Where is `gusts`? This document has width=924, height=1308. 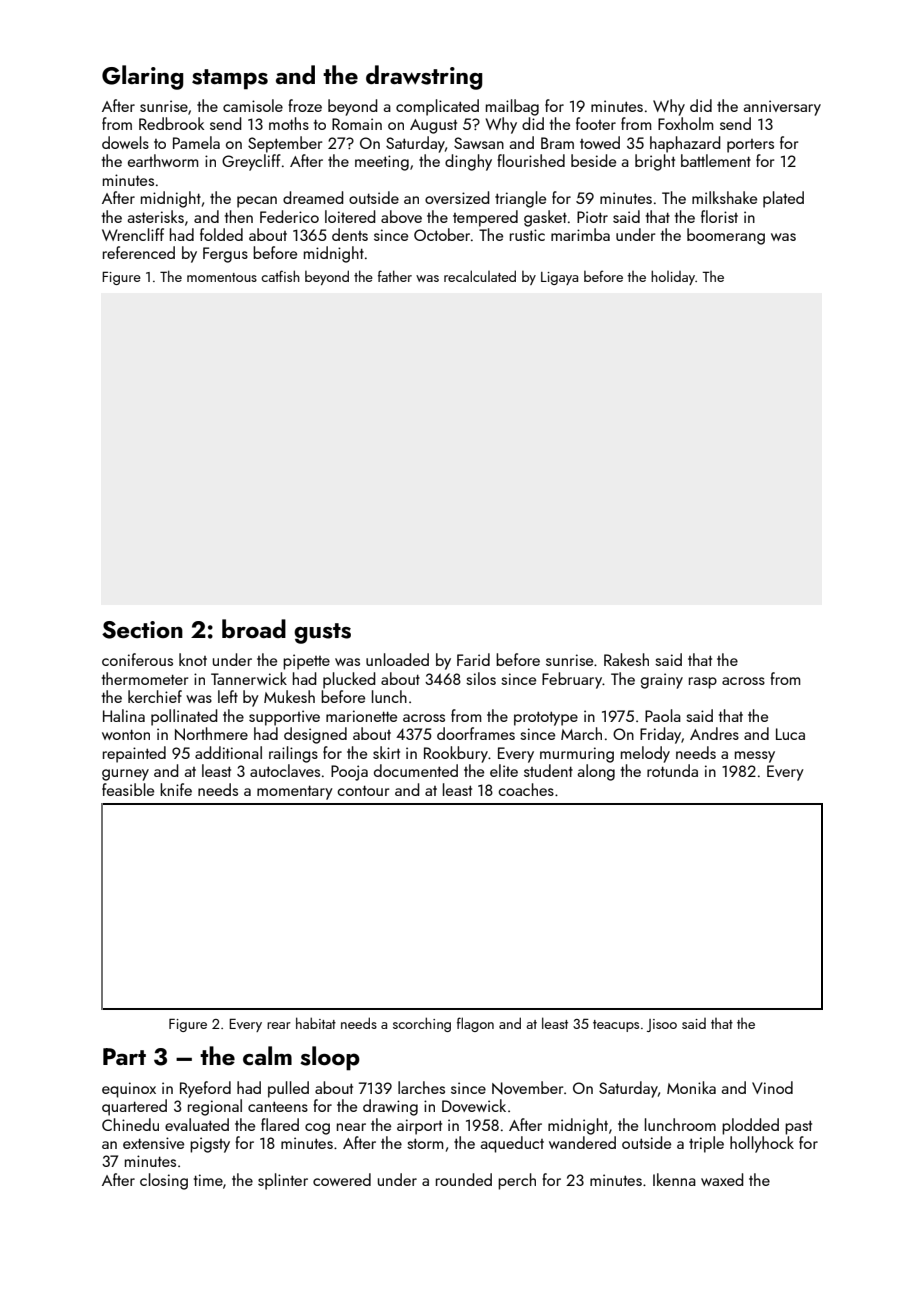 gusts is located at coordinates (322, 633).
